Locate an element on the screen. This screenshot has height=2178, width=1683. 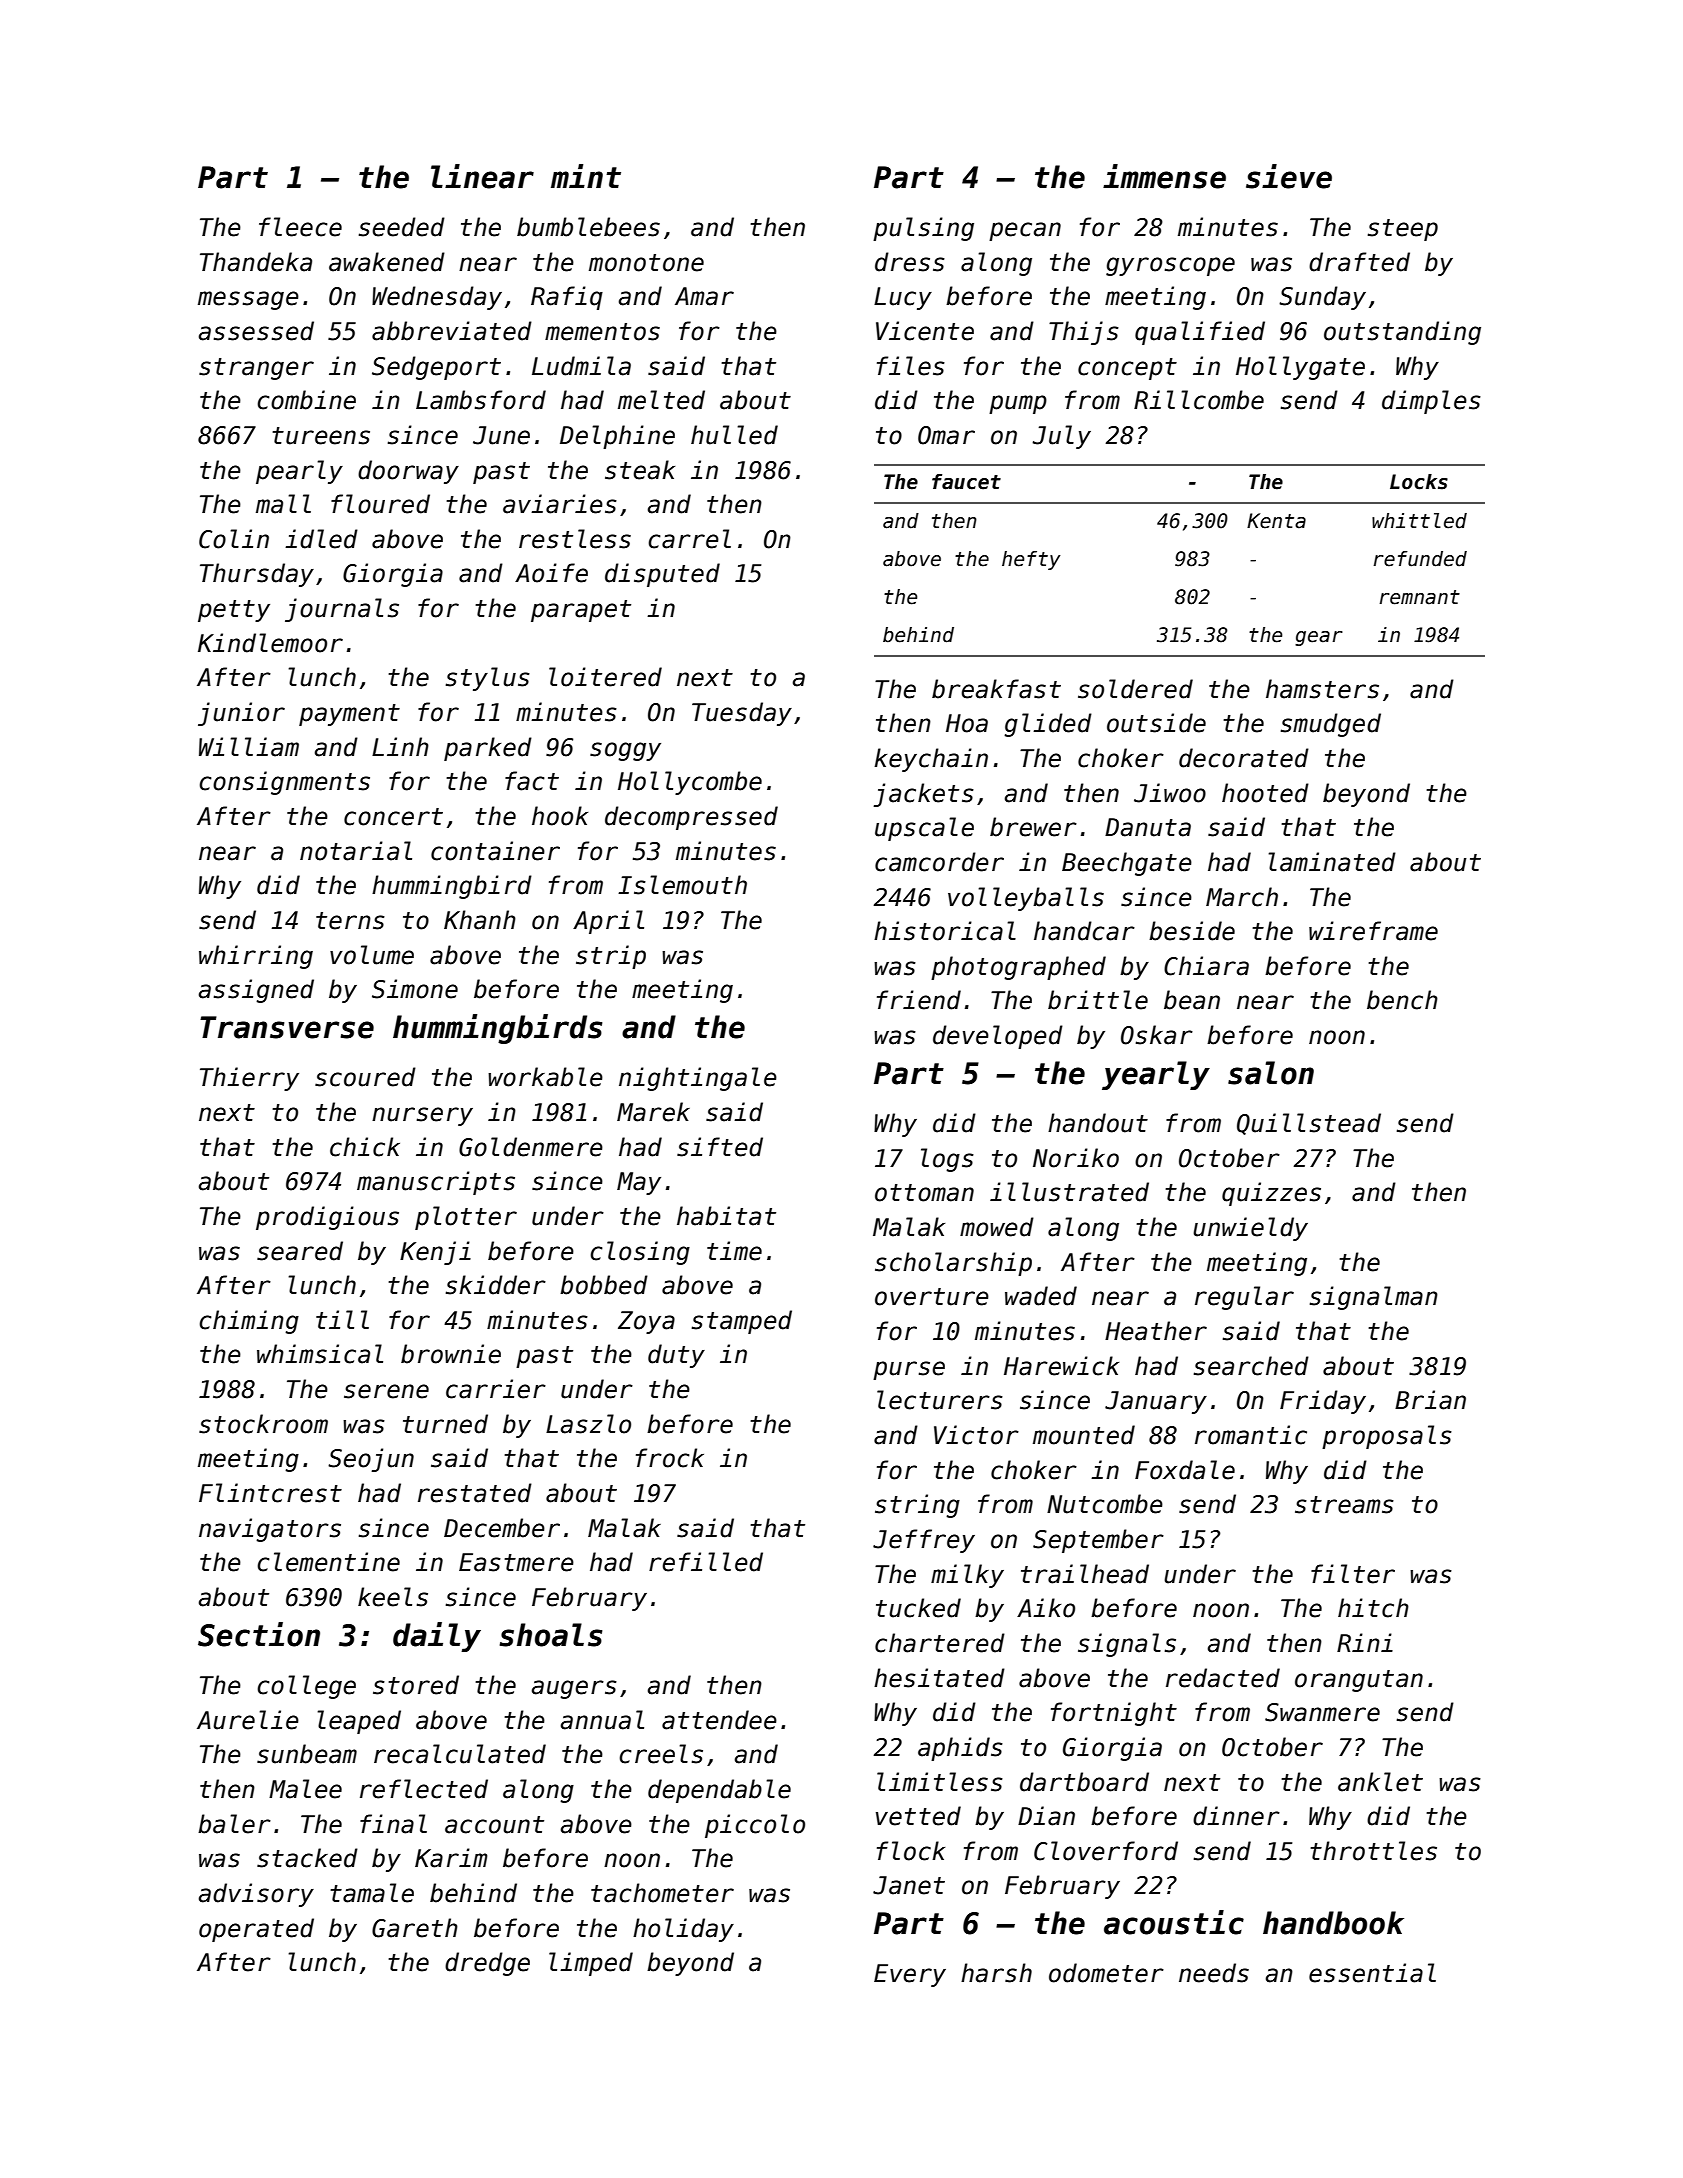
payment is located at coordinates (349, 715).
